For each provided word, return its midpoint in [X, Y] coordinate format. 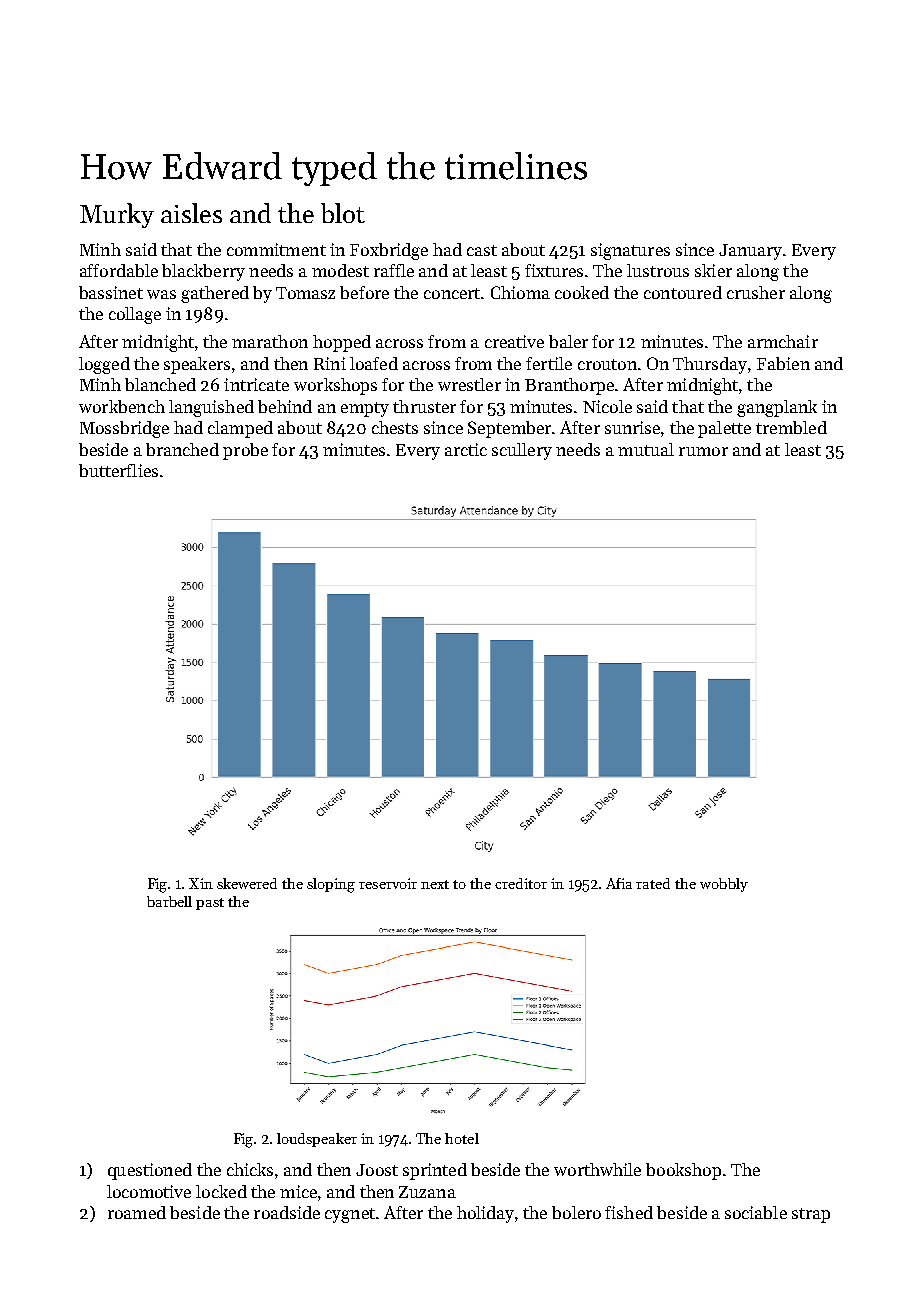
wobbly [724, 885]
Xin [201, 883]
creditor [521, 883]
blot [343, 213]
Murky [117, 215]
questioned [150, 1171]
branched [182, 449]
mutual [646, 449]
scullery [522, 451]
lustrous [658, 270]
